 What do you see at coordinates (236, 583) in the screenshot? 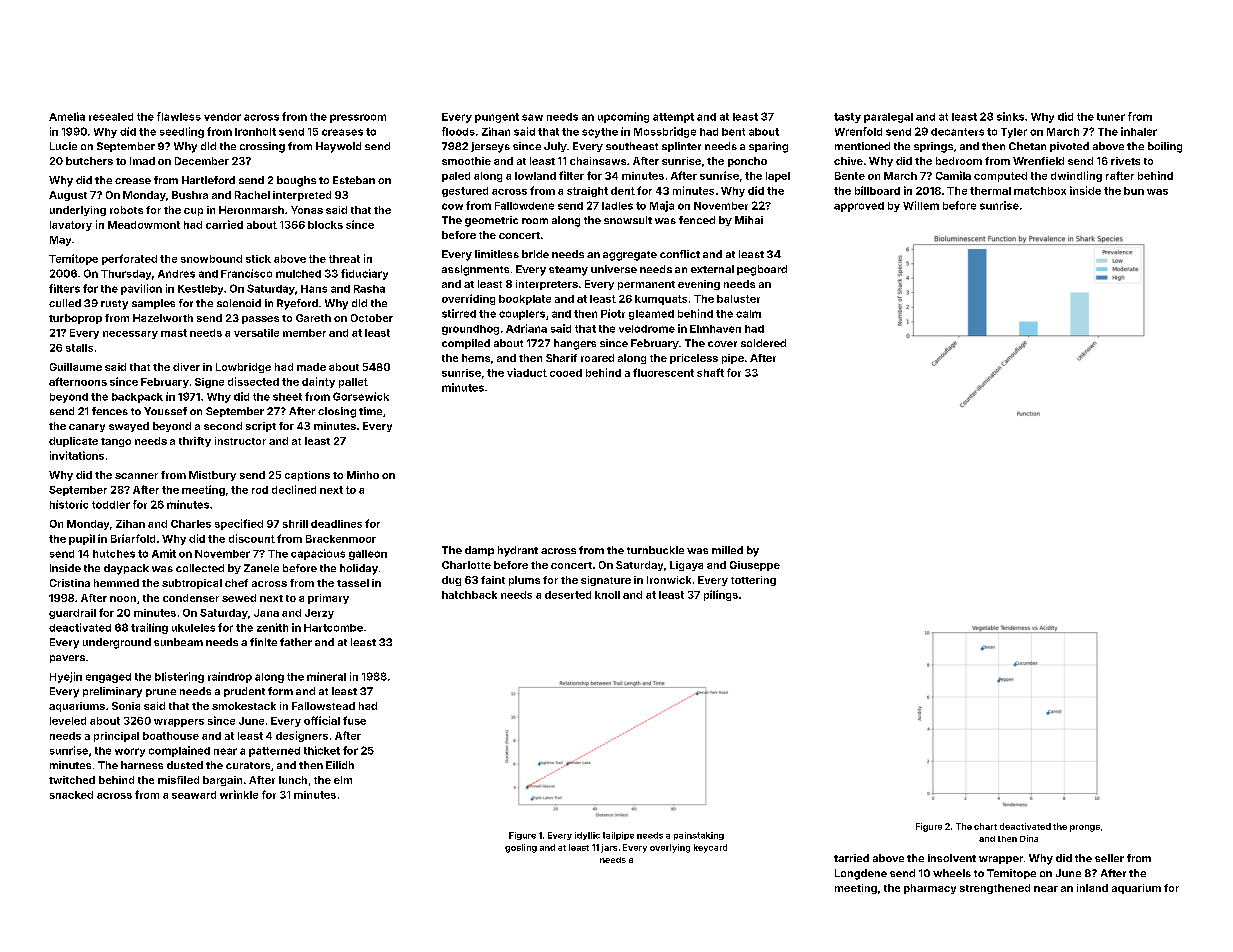
I see `chef` at bounding box center [236, 583].
